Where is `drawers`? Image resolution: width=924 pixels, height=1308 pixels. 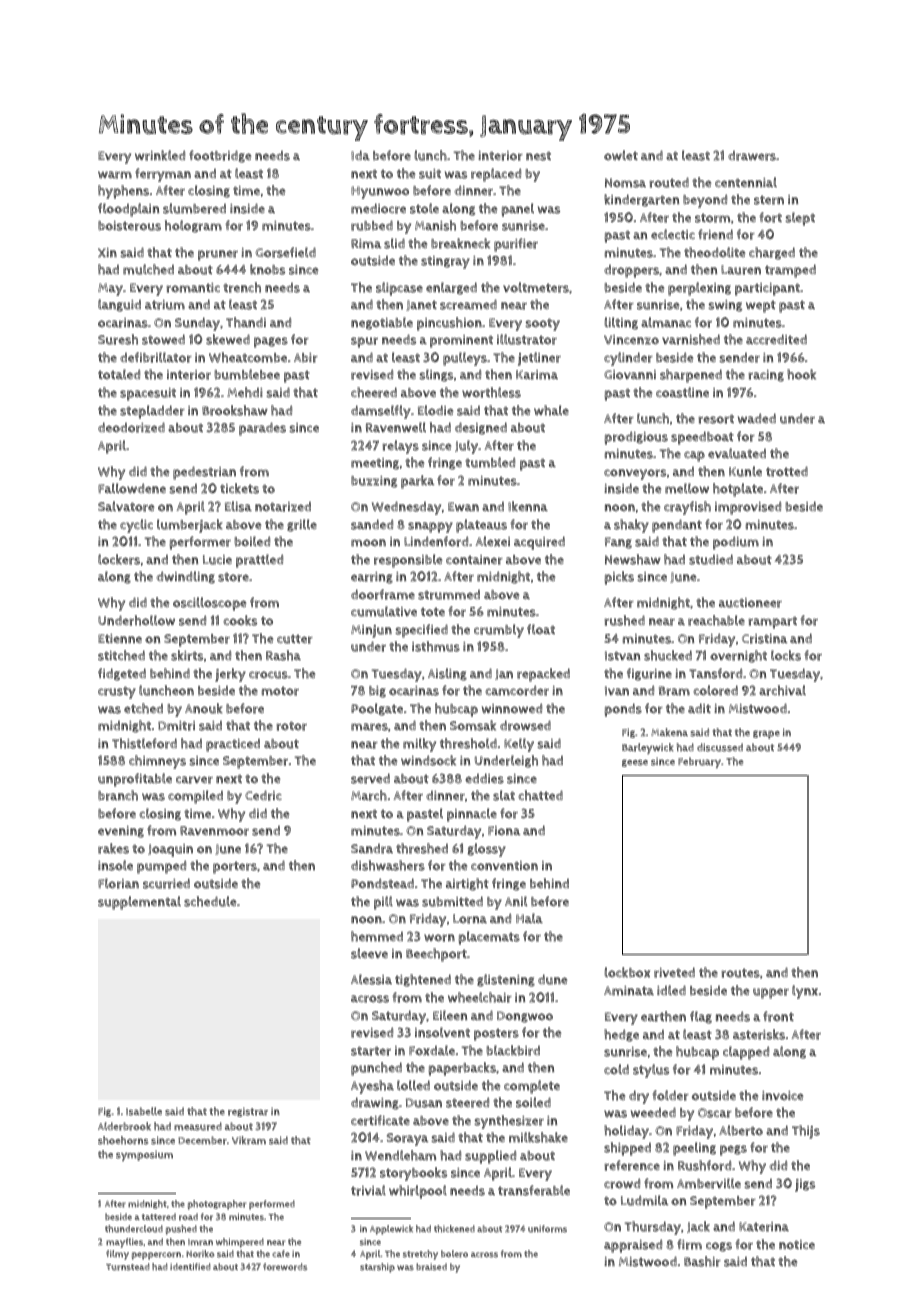 drawers is located at coordinates (752, 156).
